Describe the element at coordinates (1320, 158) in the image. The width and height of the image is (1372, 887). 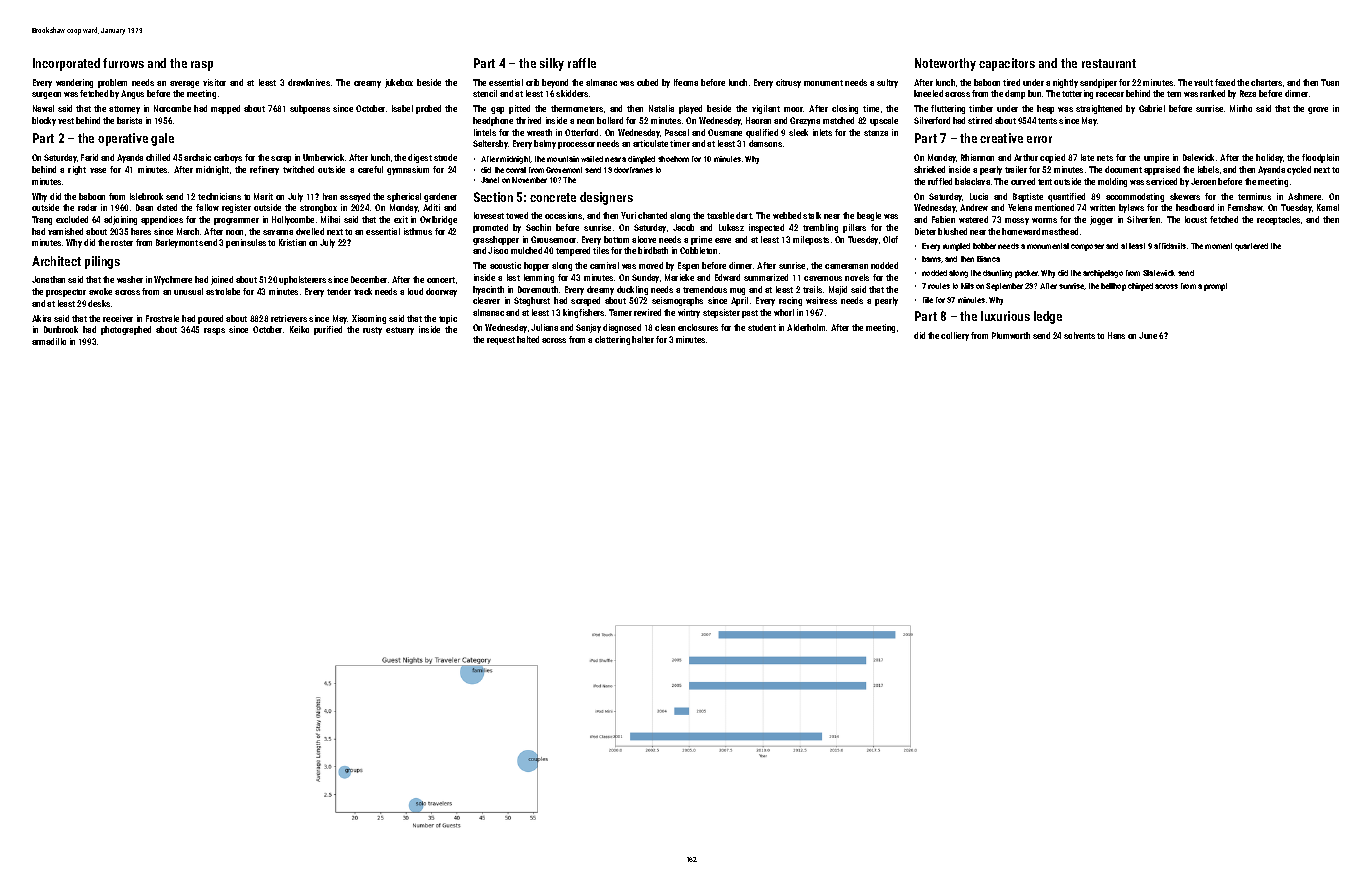
I see `floodplain` at that location.
